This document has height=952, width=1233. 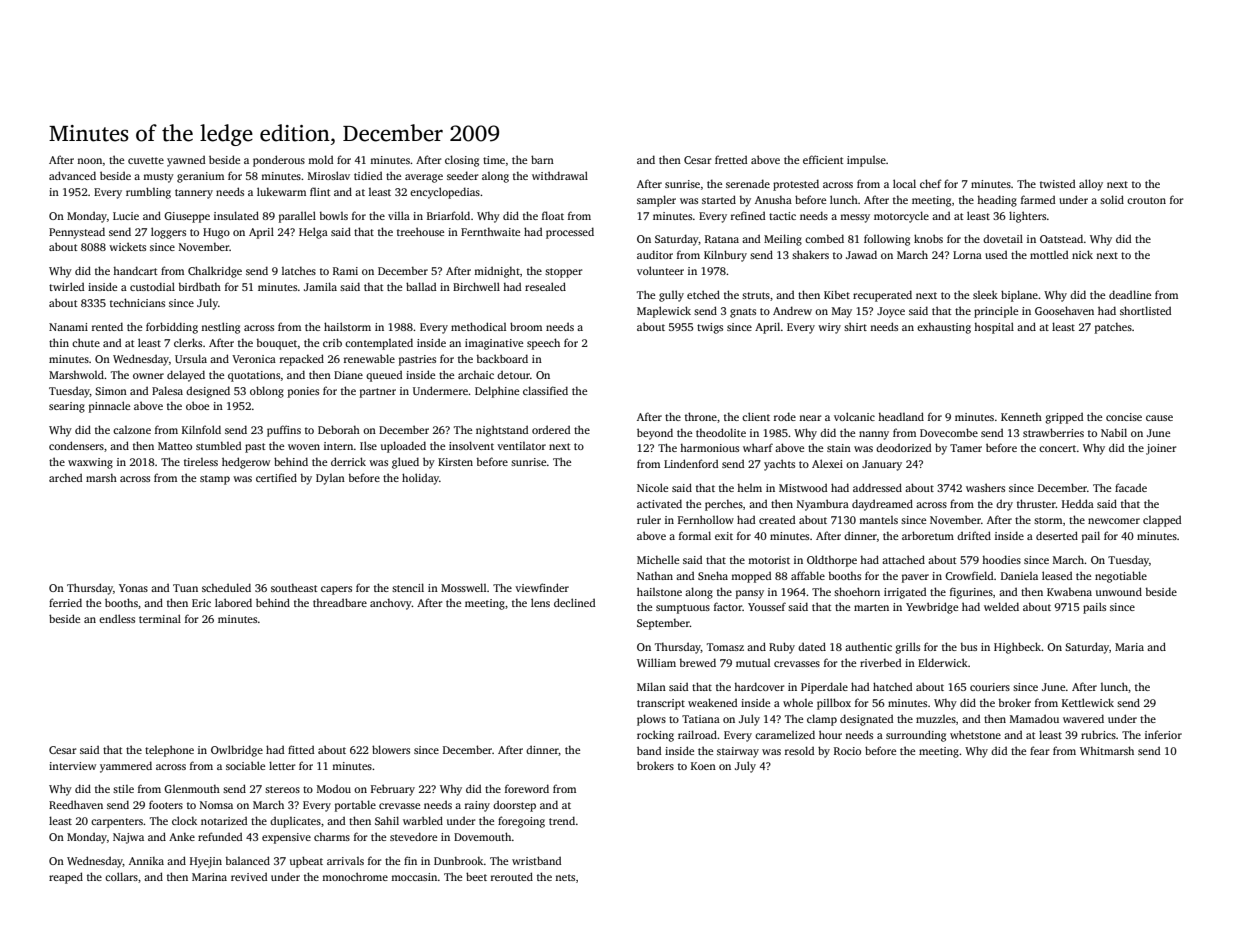 What do you see at coordinates (1001, 606) in the document?
I see `welded` at bounding box center [1001, 606].
